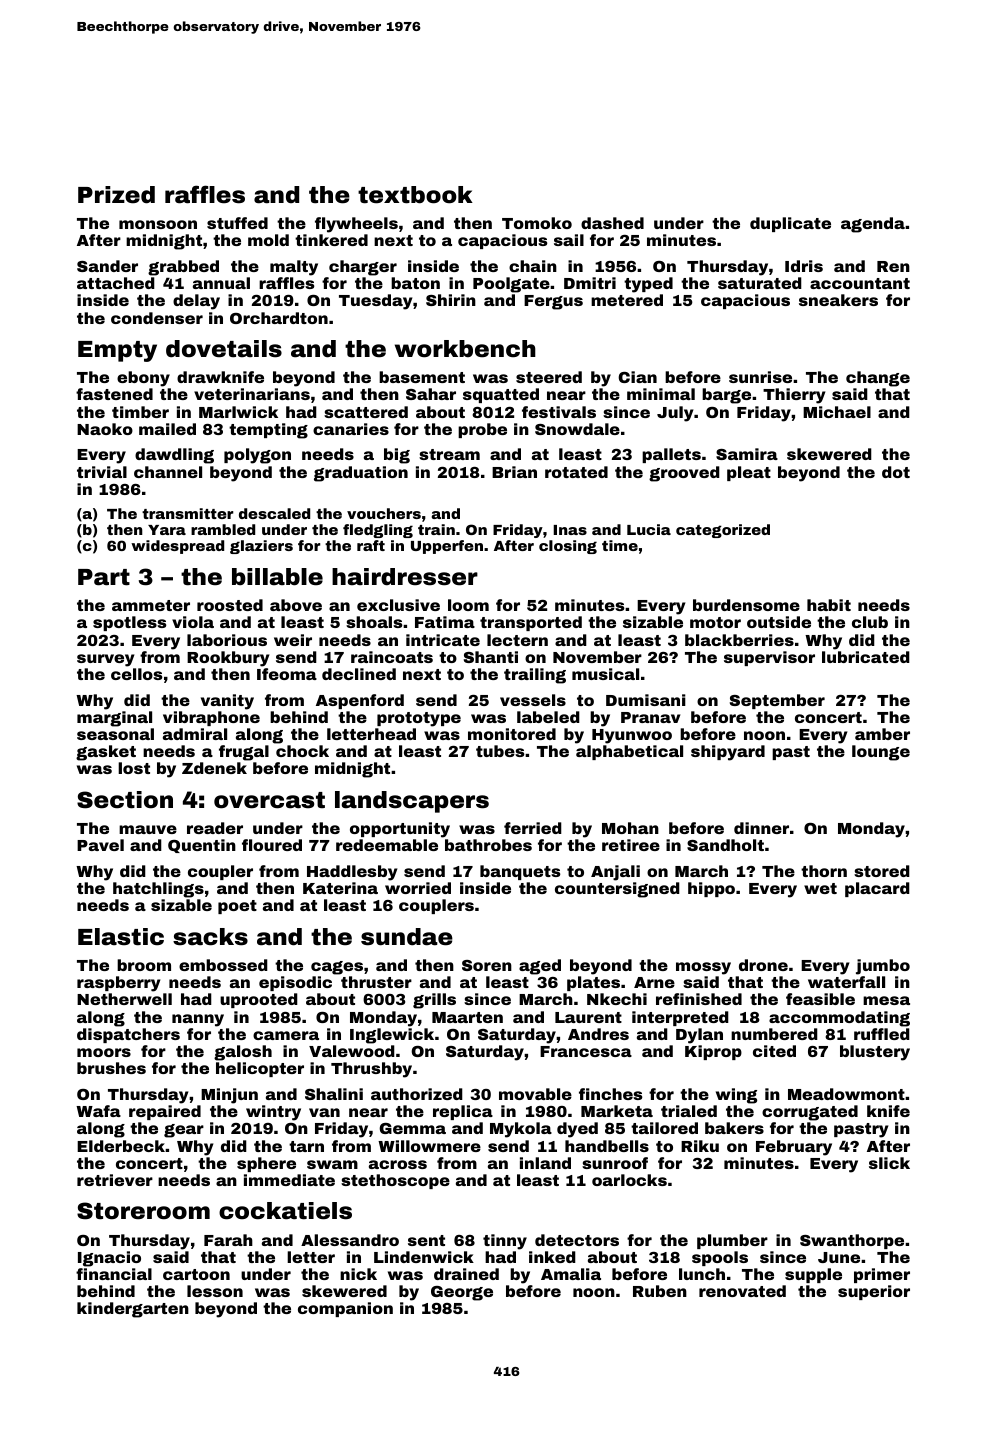 Image resolution: width=987 pixels, height=1429 pixels. What do you see at coordinates (630, 828) in the document?
I see `Mohan` at bounding box center [630, 828].
